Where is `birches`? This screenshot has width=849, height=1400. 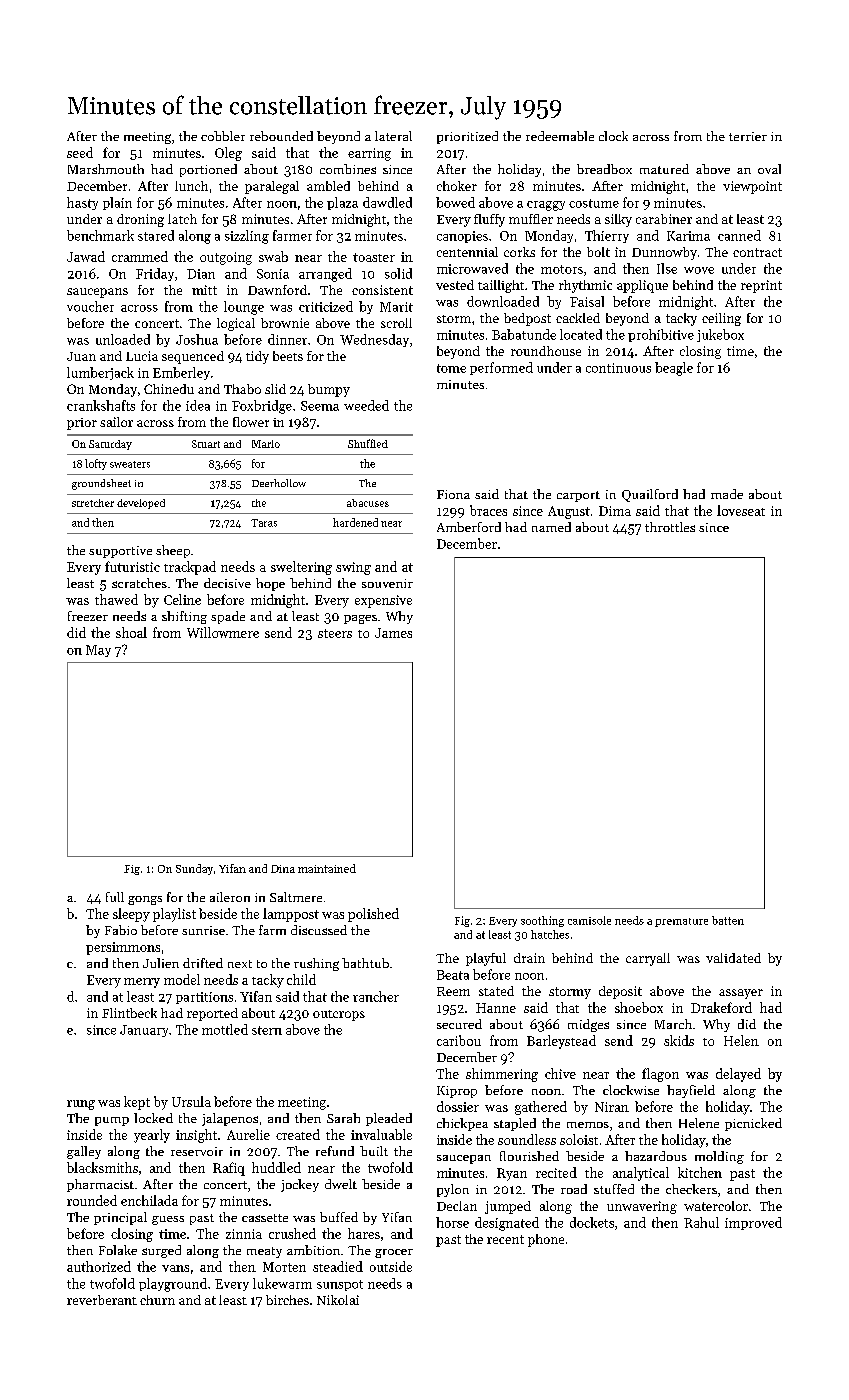
birches is located at coordinates (287, 1300).
